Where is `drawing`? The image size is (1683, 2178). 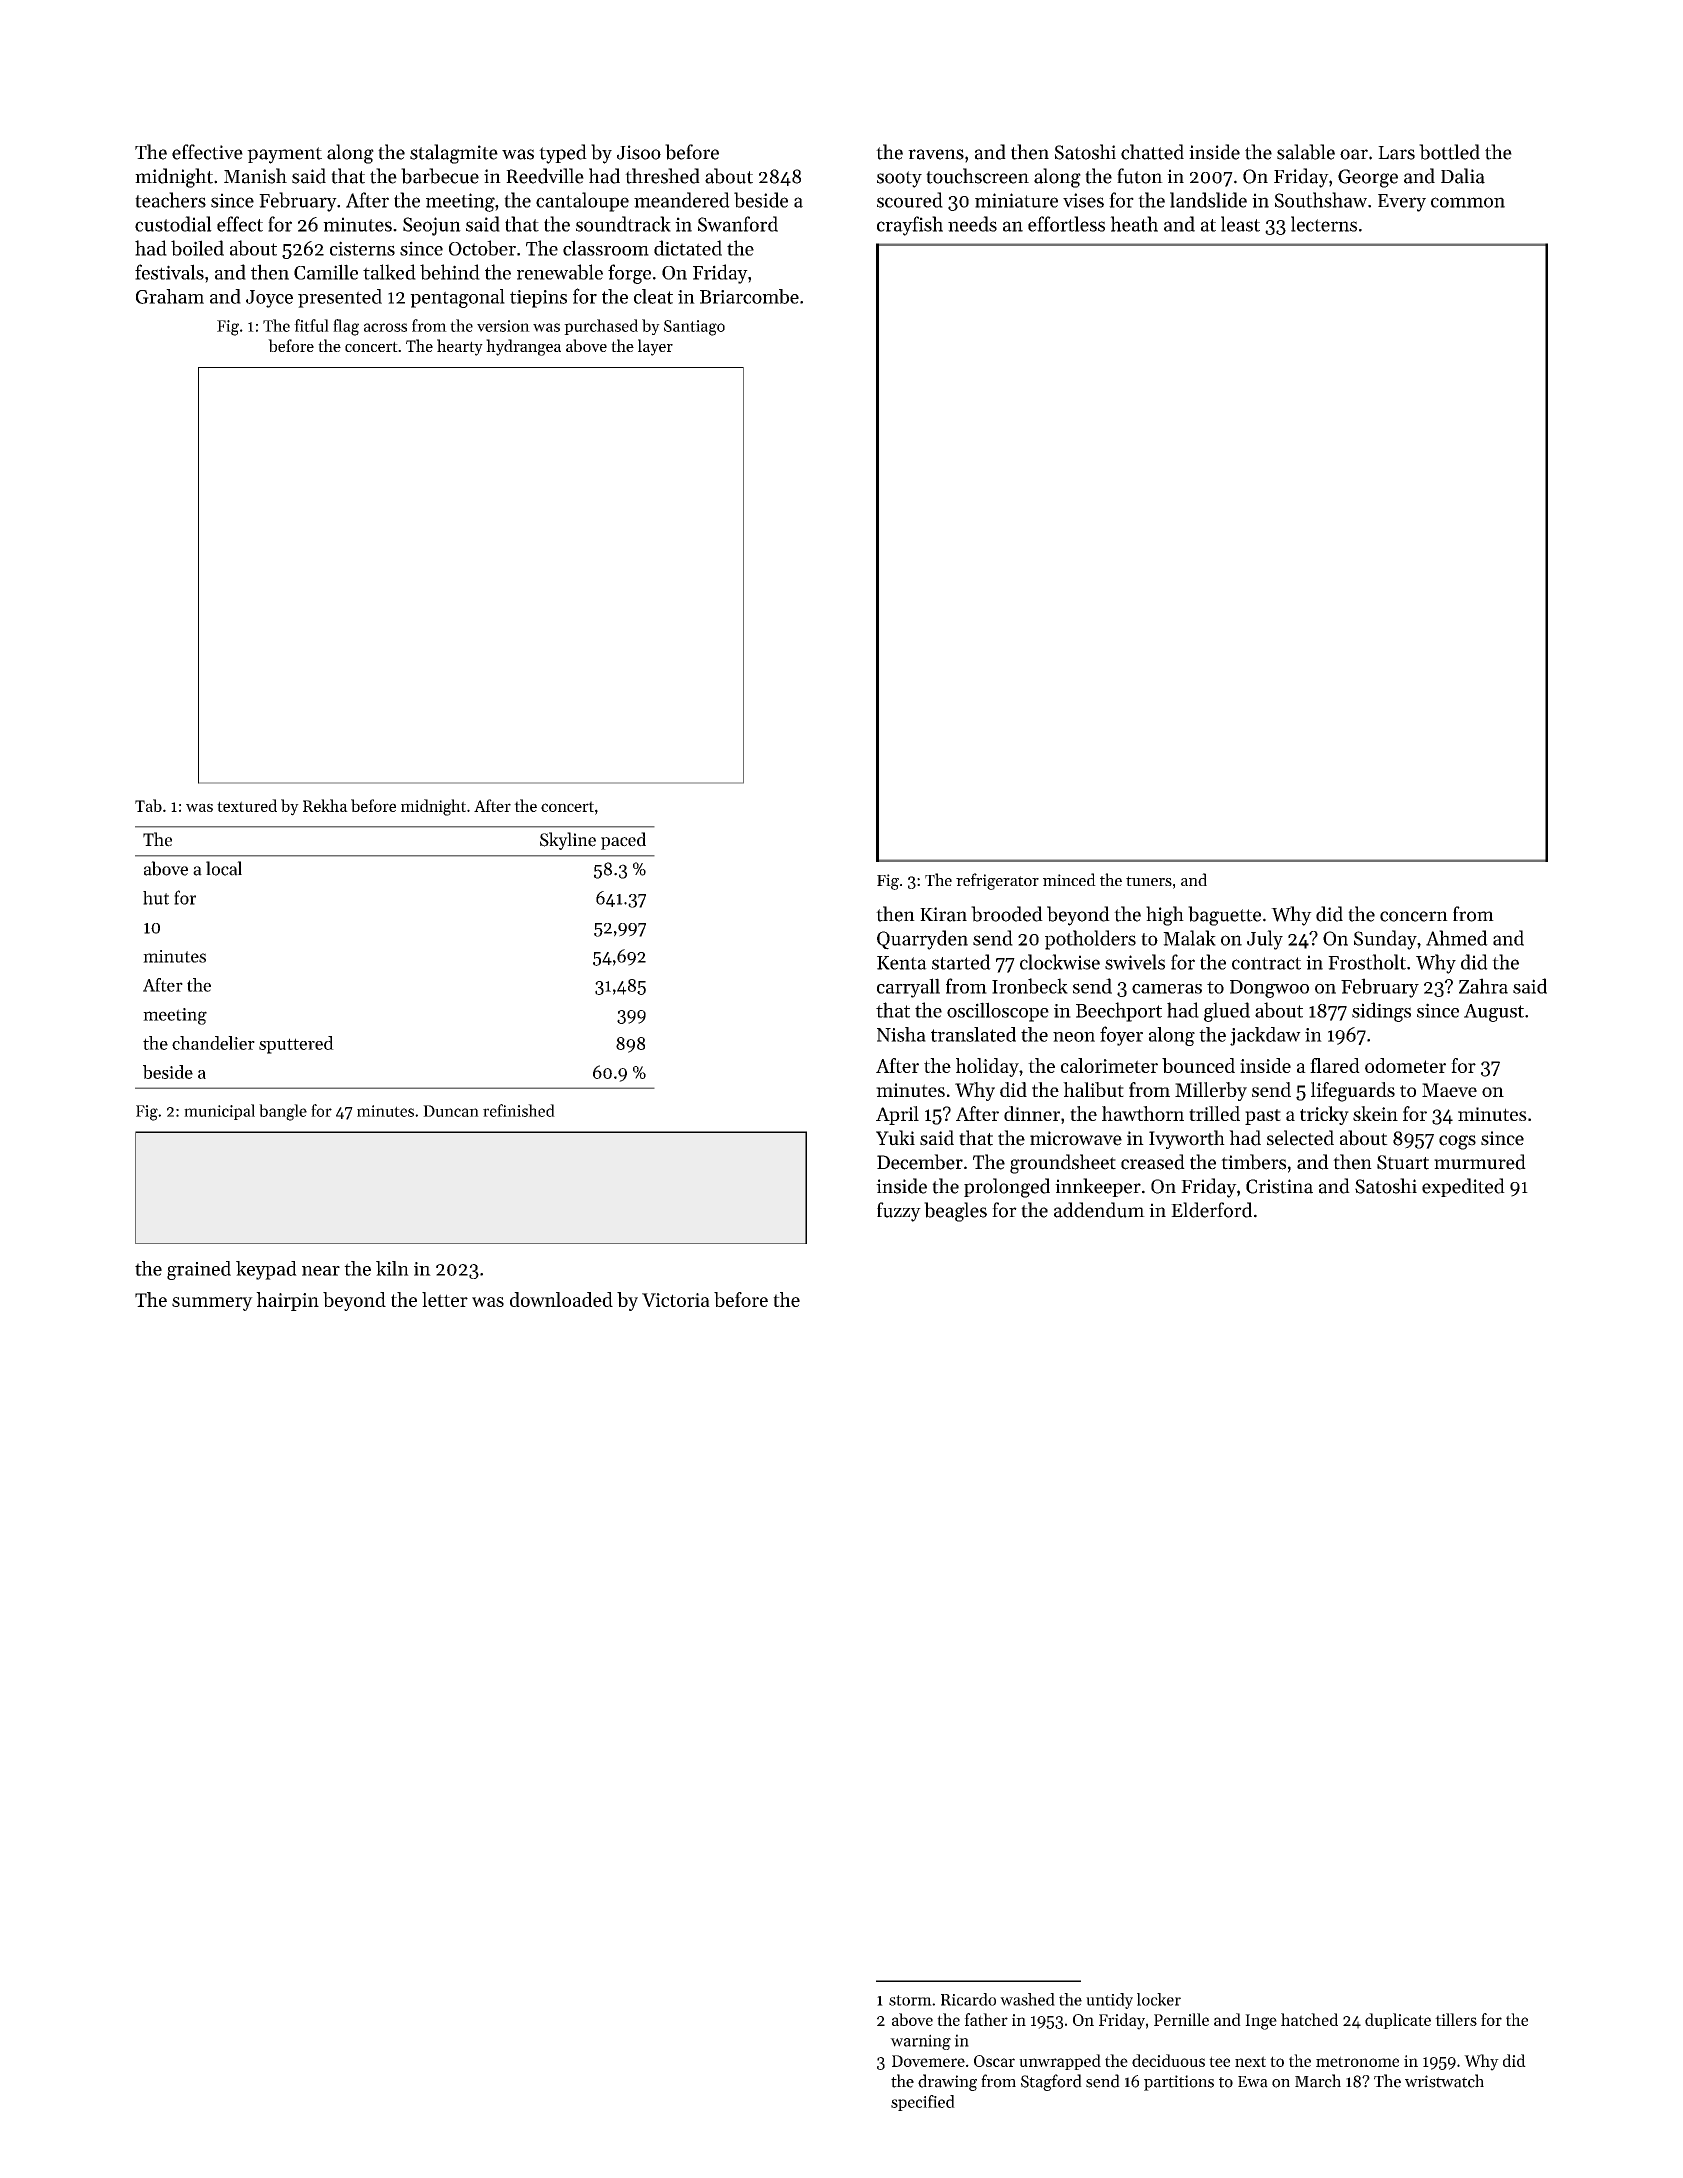
drawing is located at coordinates (947, 2082).
